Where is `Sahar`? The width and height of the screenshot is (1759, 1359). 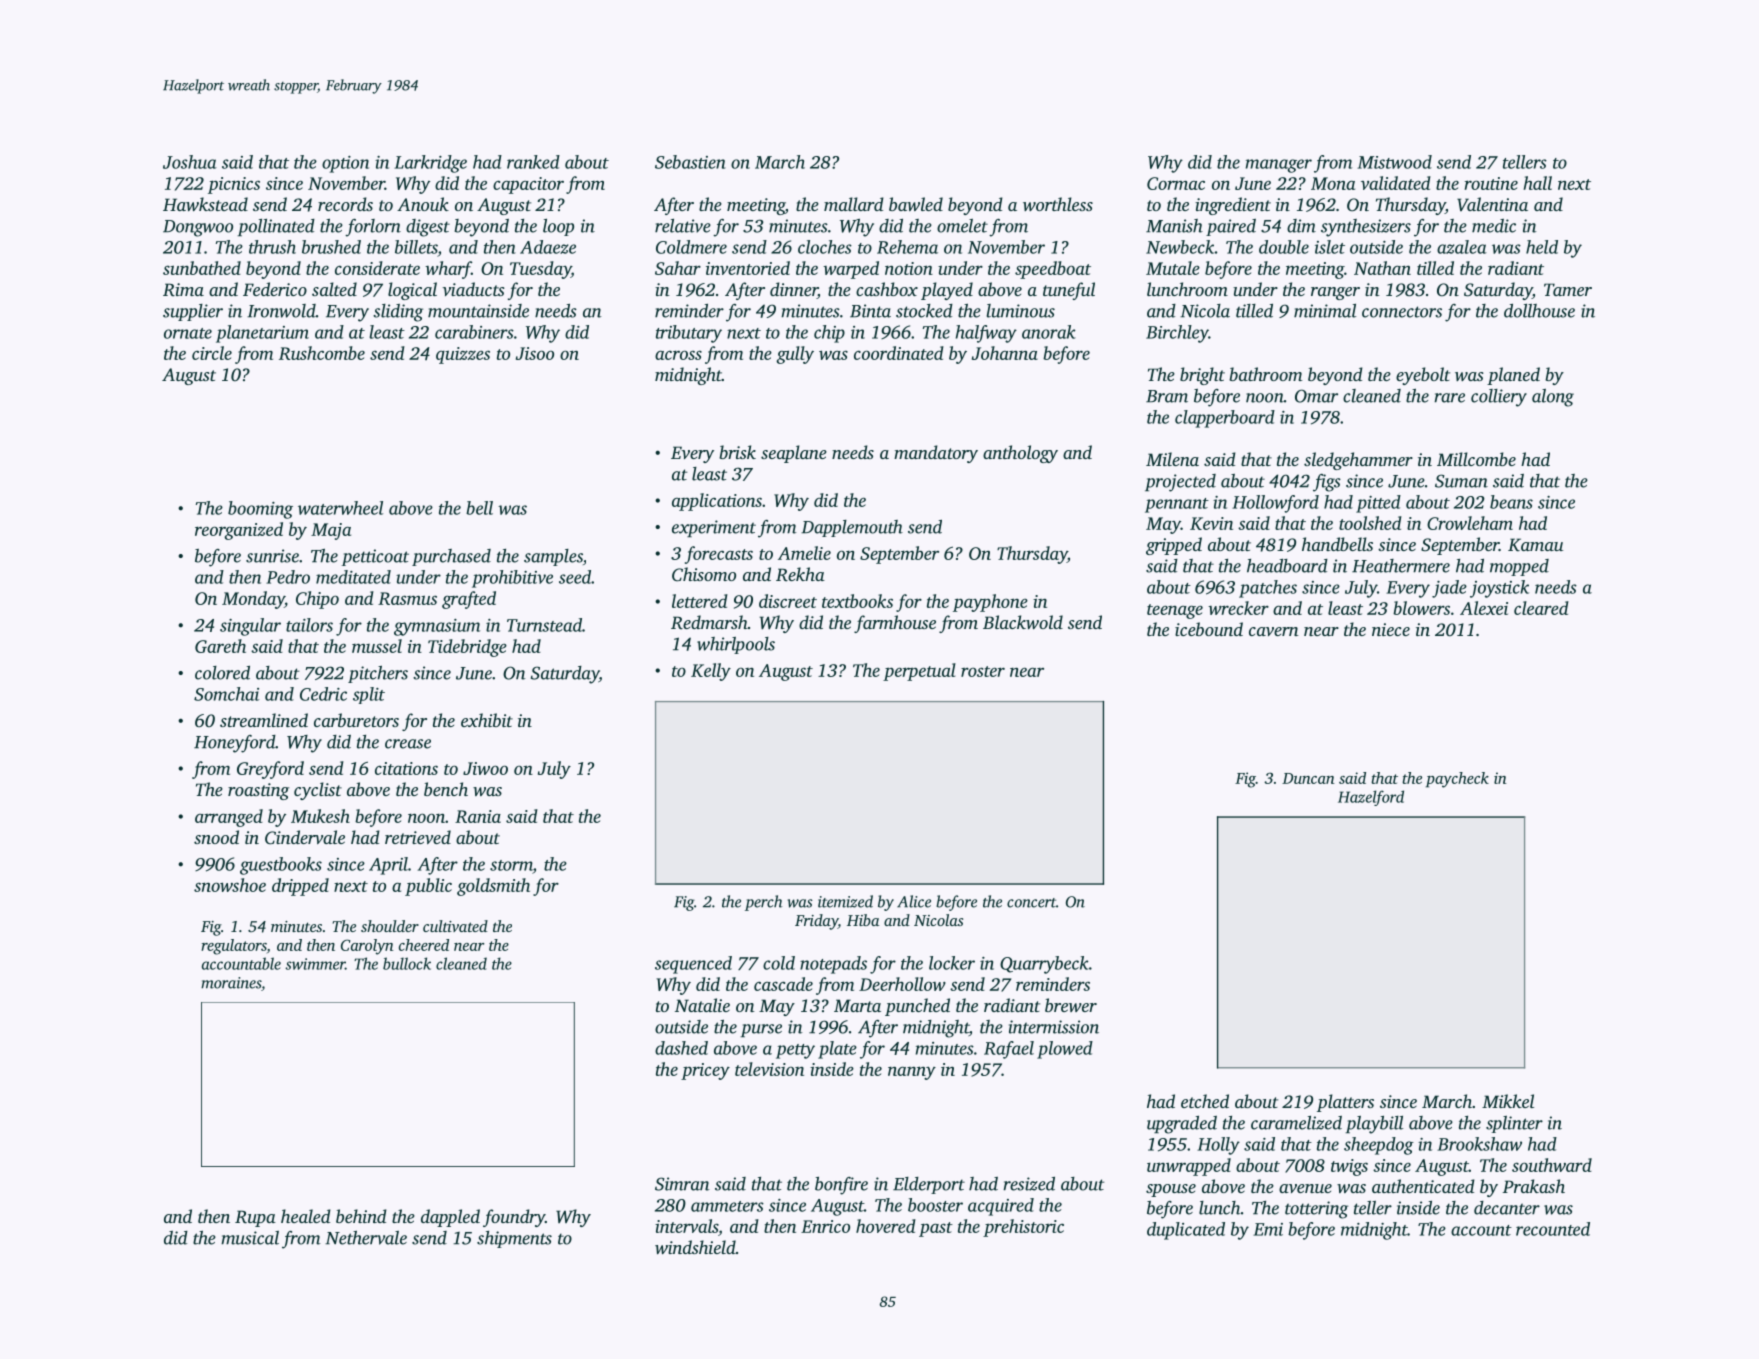 Sahar is located at coordinates (678, 268).
